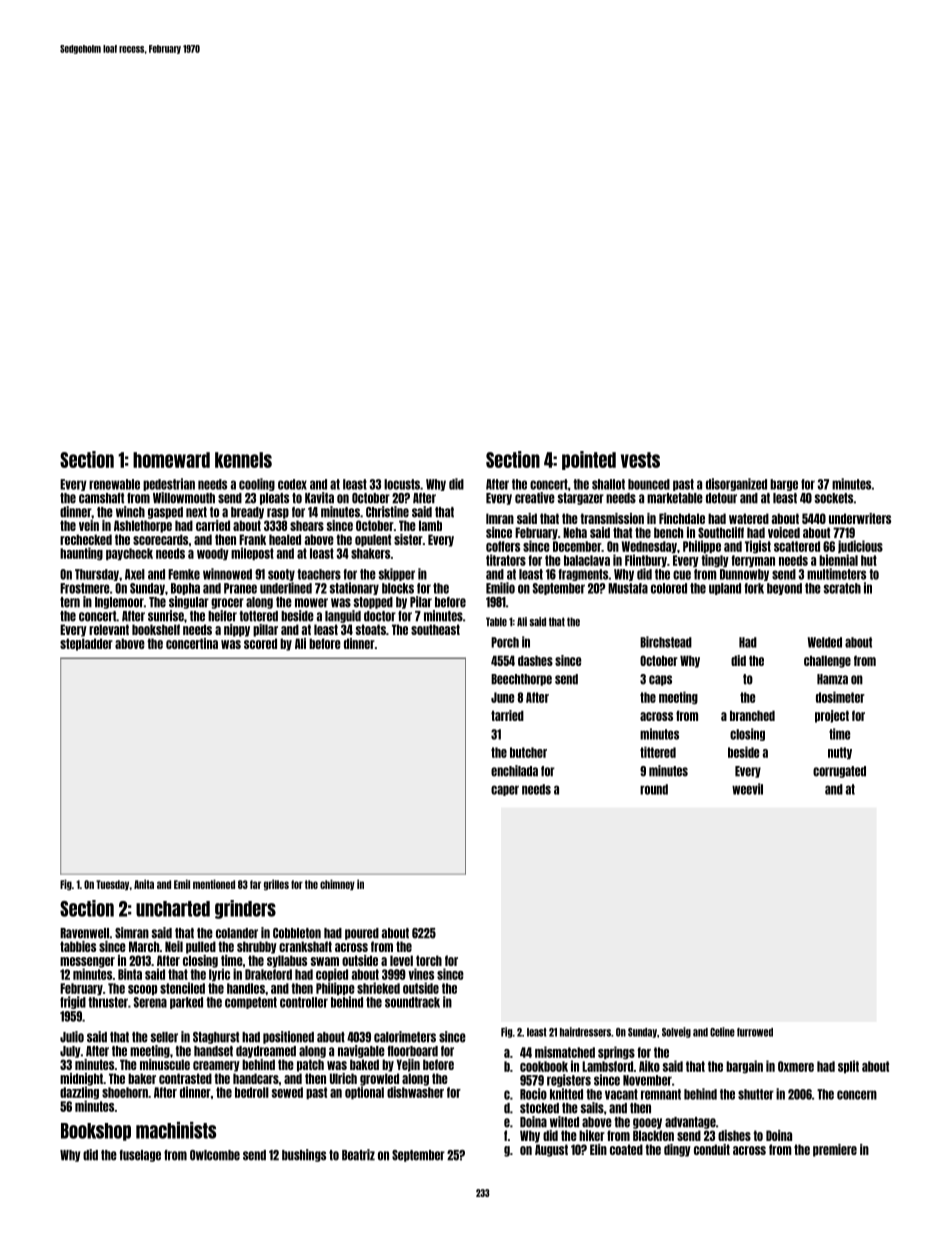 The height and width of the screenshot is (1233, 952). I want to click on dazzling, so click(79, 1093).
